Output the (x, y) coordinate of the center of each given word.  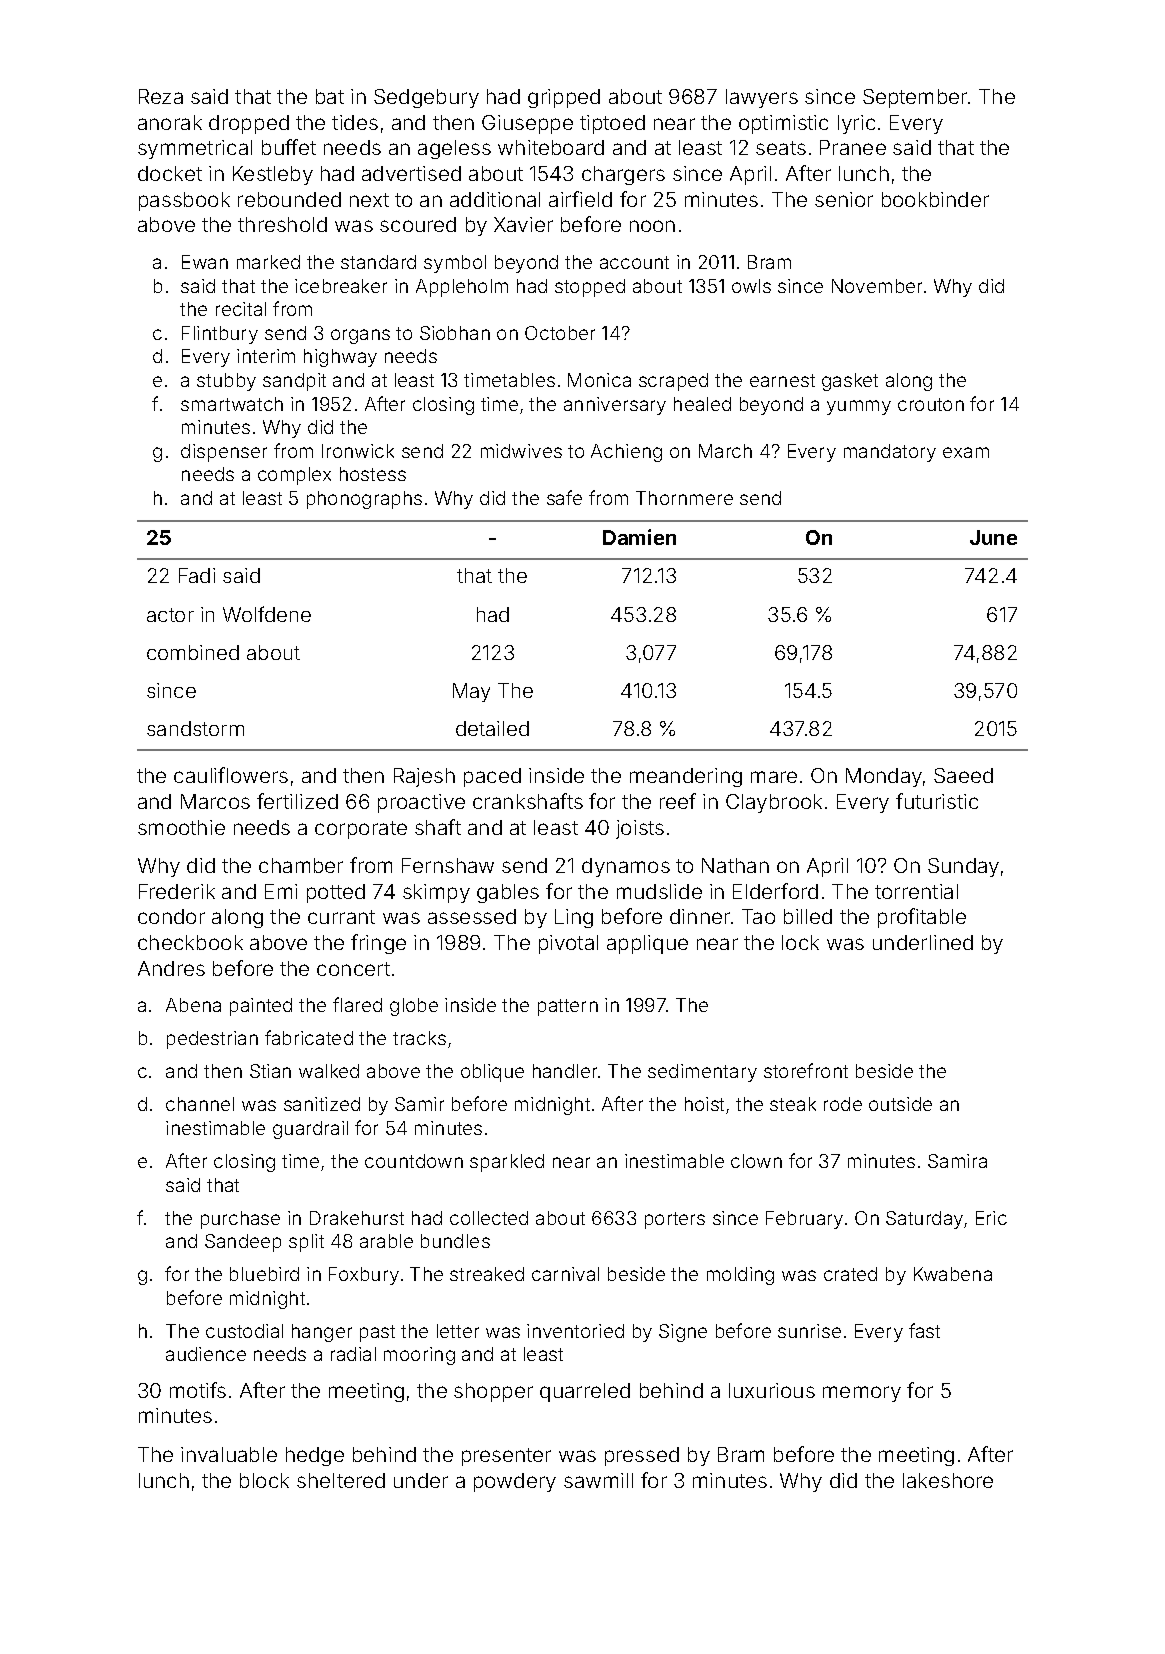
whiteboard (551, 147)
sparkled (507, 1163)
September (915, 98)
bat (330, 96)
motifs (198, 1390)
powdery (515, 1482)
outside (900, 1104)
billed (808, 916)
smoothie (181, 827)
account (634, 262)
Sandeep (243, 1243)
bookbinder (935, 199)
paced (492, 777)
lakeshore (948, 1480)
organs (360, 336)
